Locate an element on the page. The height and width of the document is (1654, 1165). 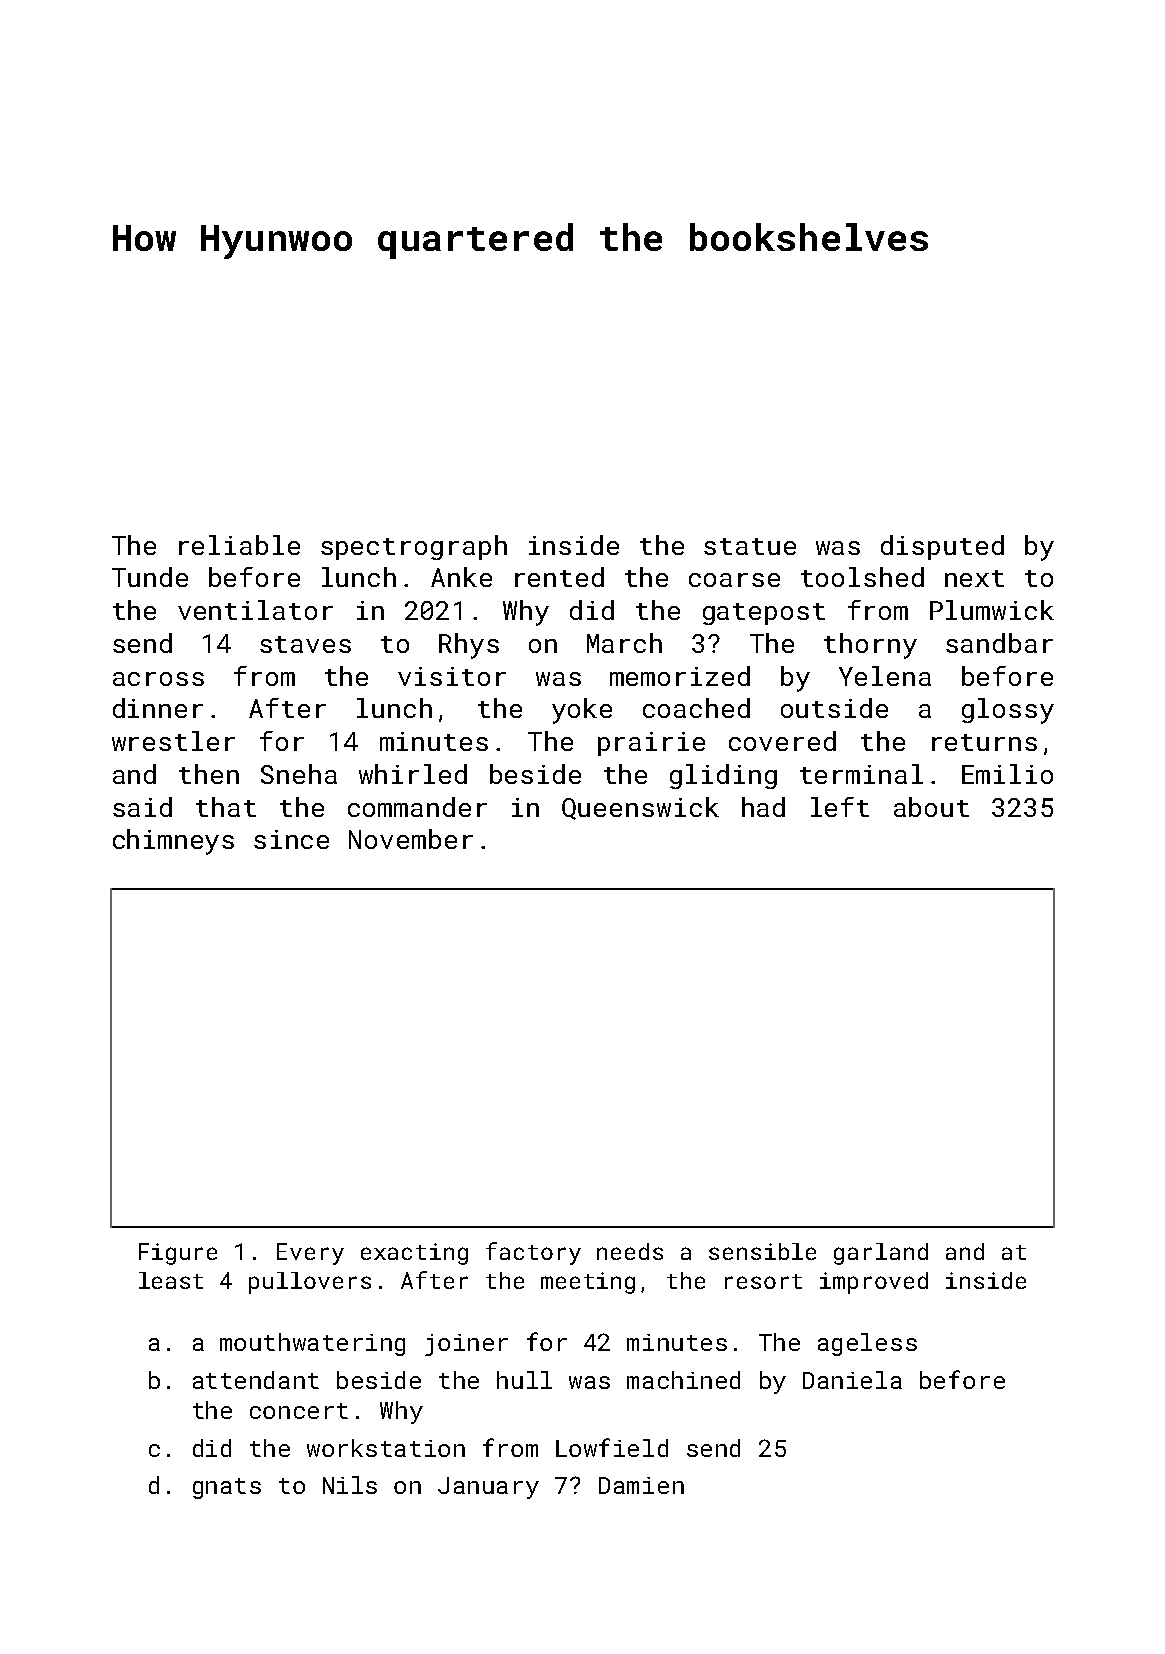
Lowfield is located at coordinates (612, 1447).
